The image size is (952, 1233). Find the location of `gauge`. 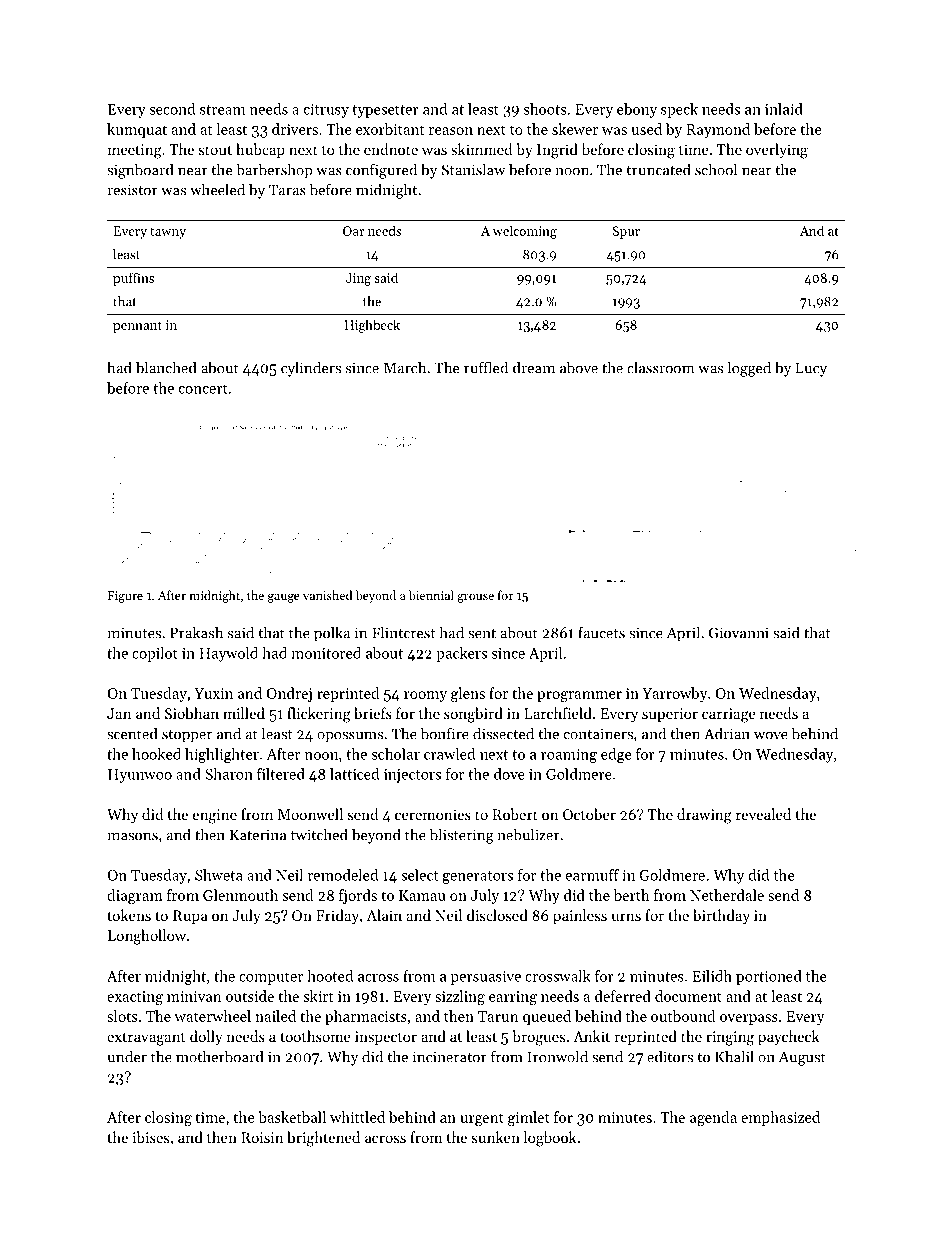

gauge is located at coordinates (284, 598).
